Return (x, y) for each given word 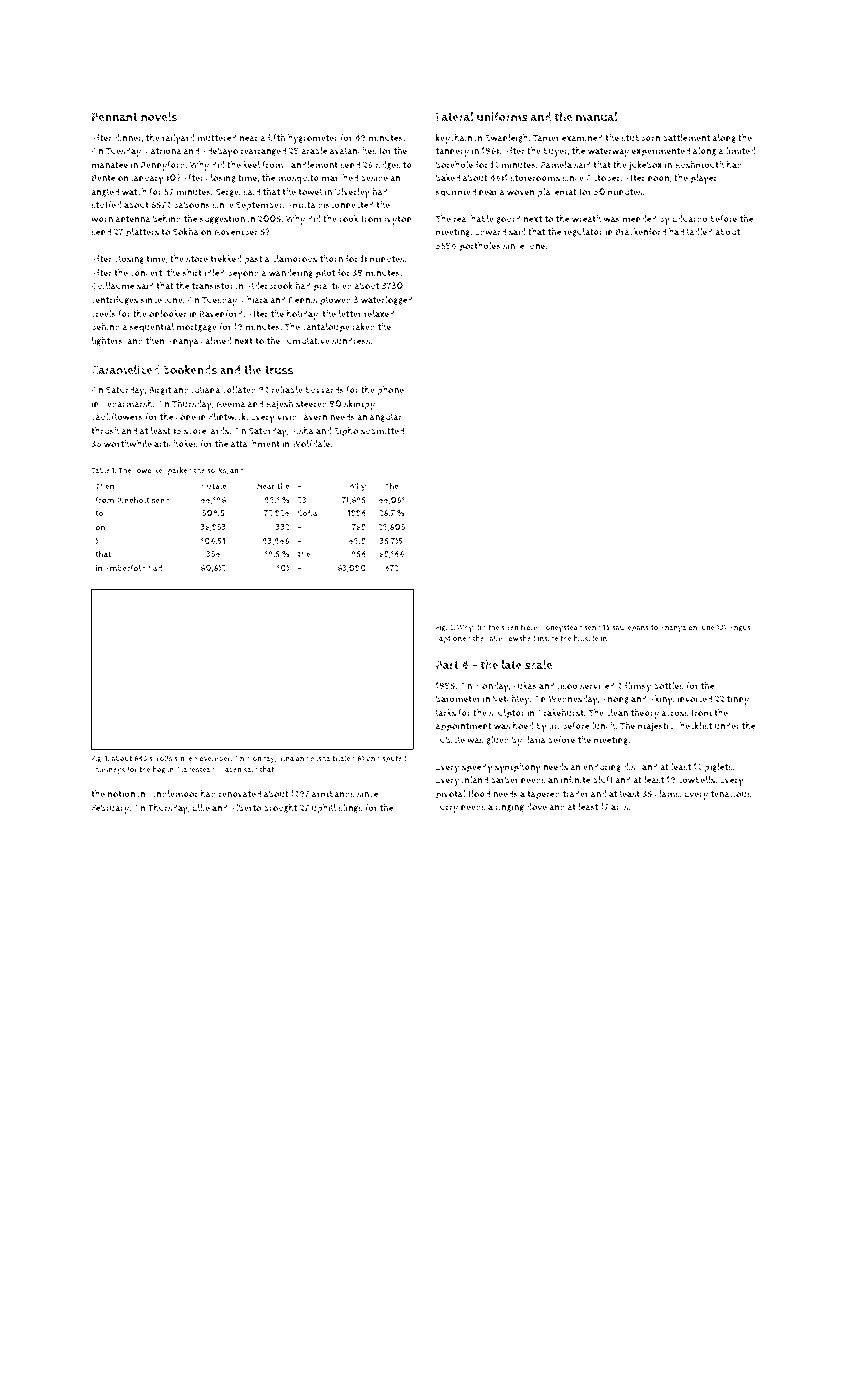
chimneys (108, 770)
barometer (458, 699)
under (727, 726)
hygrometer (313, 139)
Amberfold (125, 568)
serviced (597, 686)
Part (447, 665)
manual (597, 117)
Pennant (115, 117)
